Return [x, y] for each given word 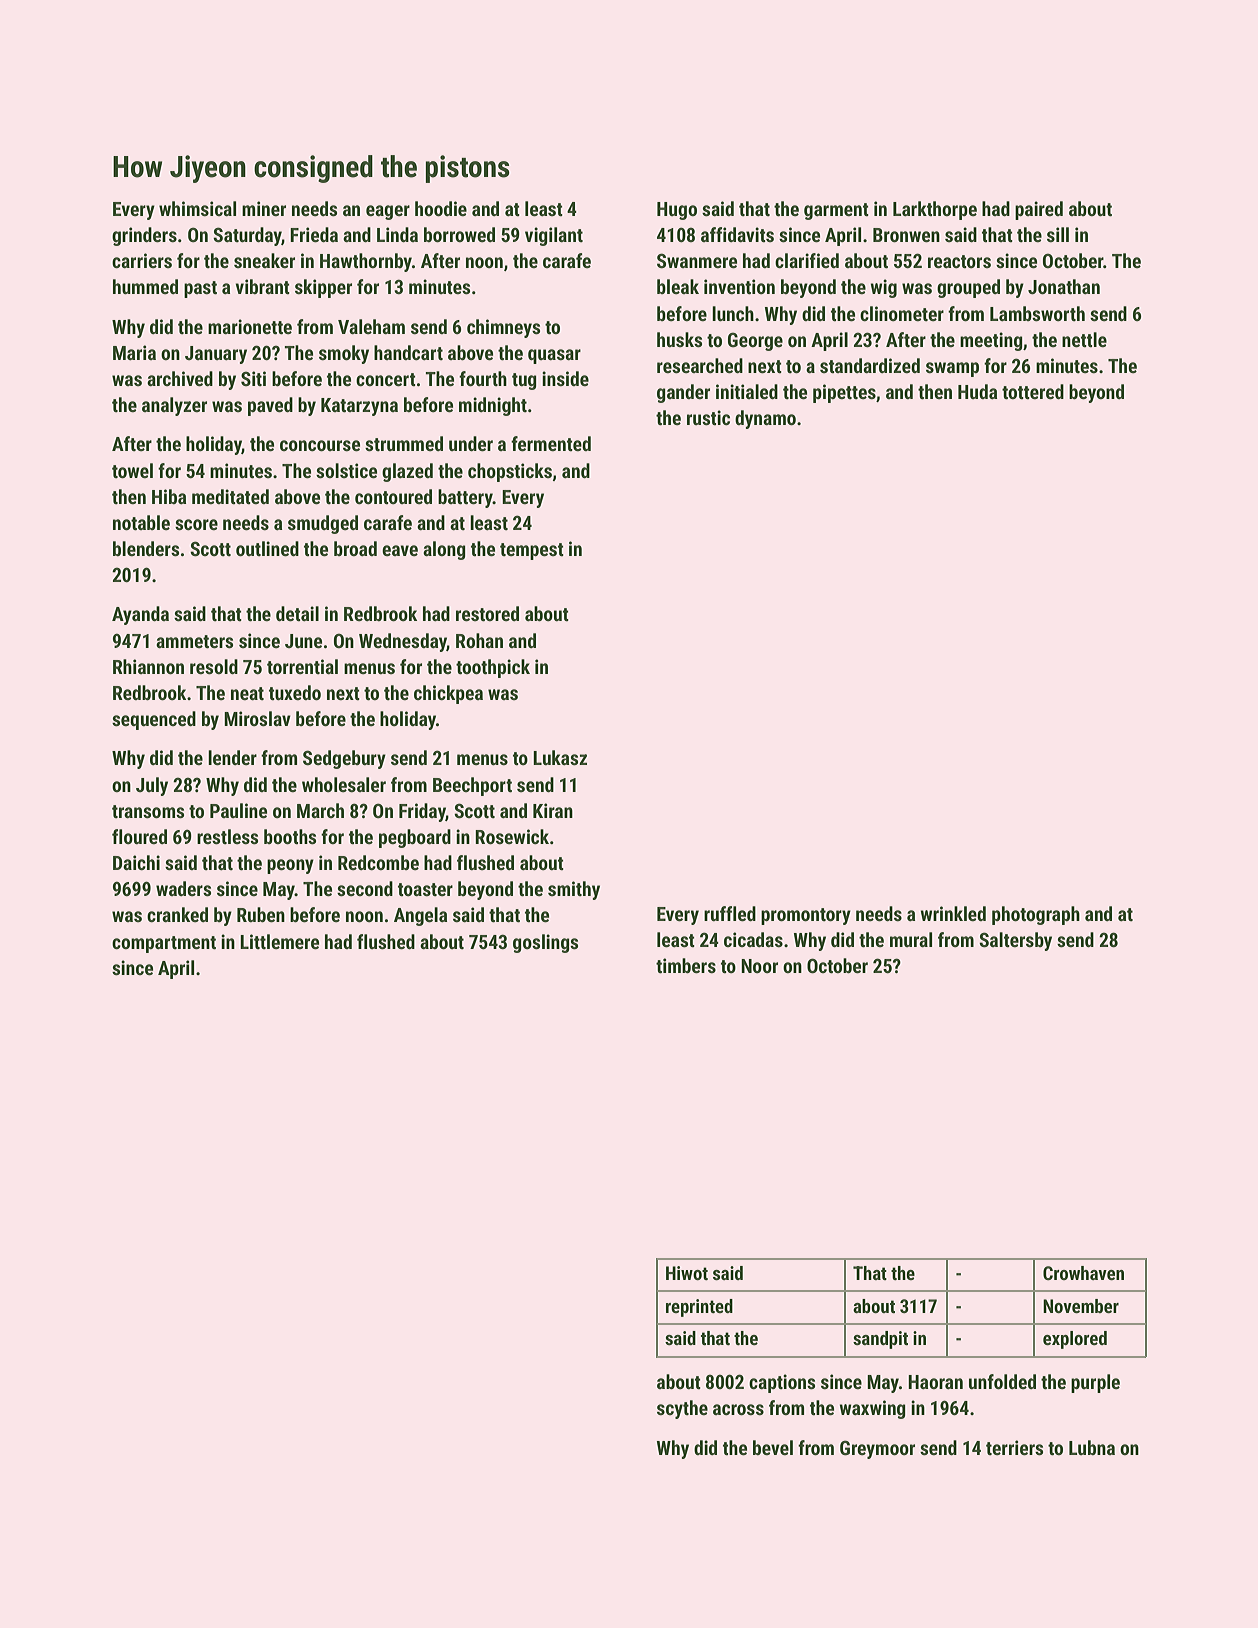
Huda [977, 391]
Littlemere [279, 941]
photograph [1036, 915]
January [216, 355]
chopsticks [510, 472]
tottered [1033, 391]
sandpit [880, 1340]
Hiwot [687, 1273]
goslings [545, 943]
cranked [177, 914]
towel [132, 470]
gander [683, 393]
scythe [682, 1409]
